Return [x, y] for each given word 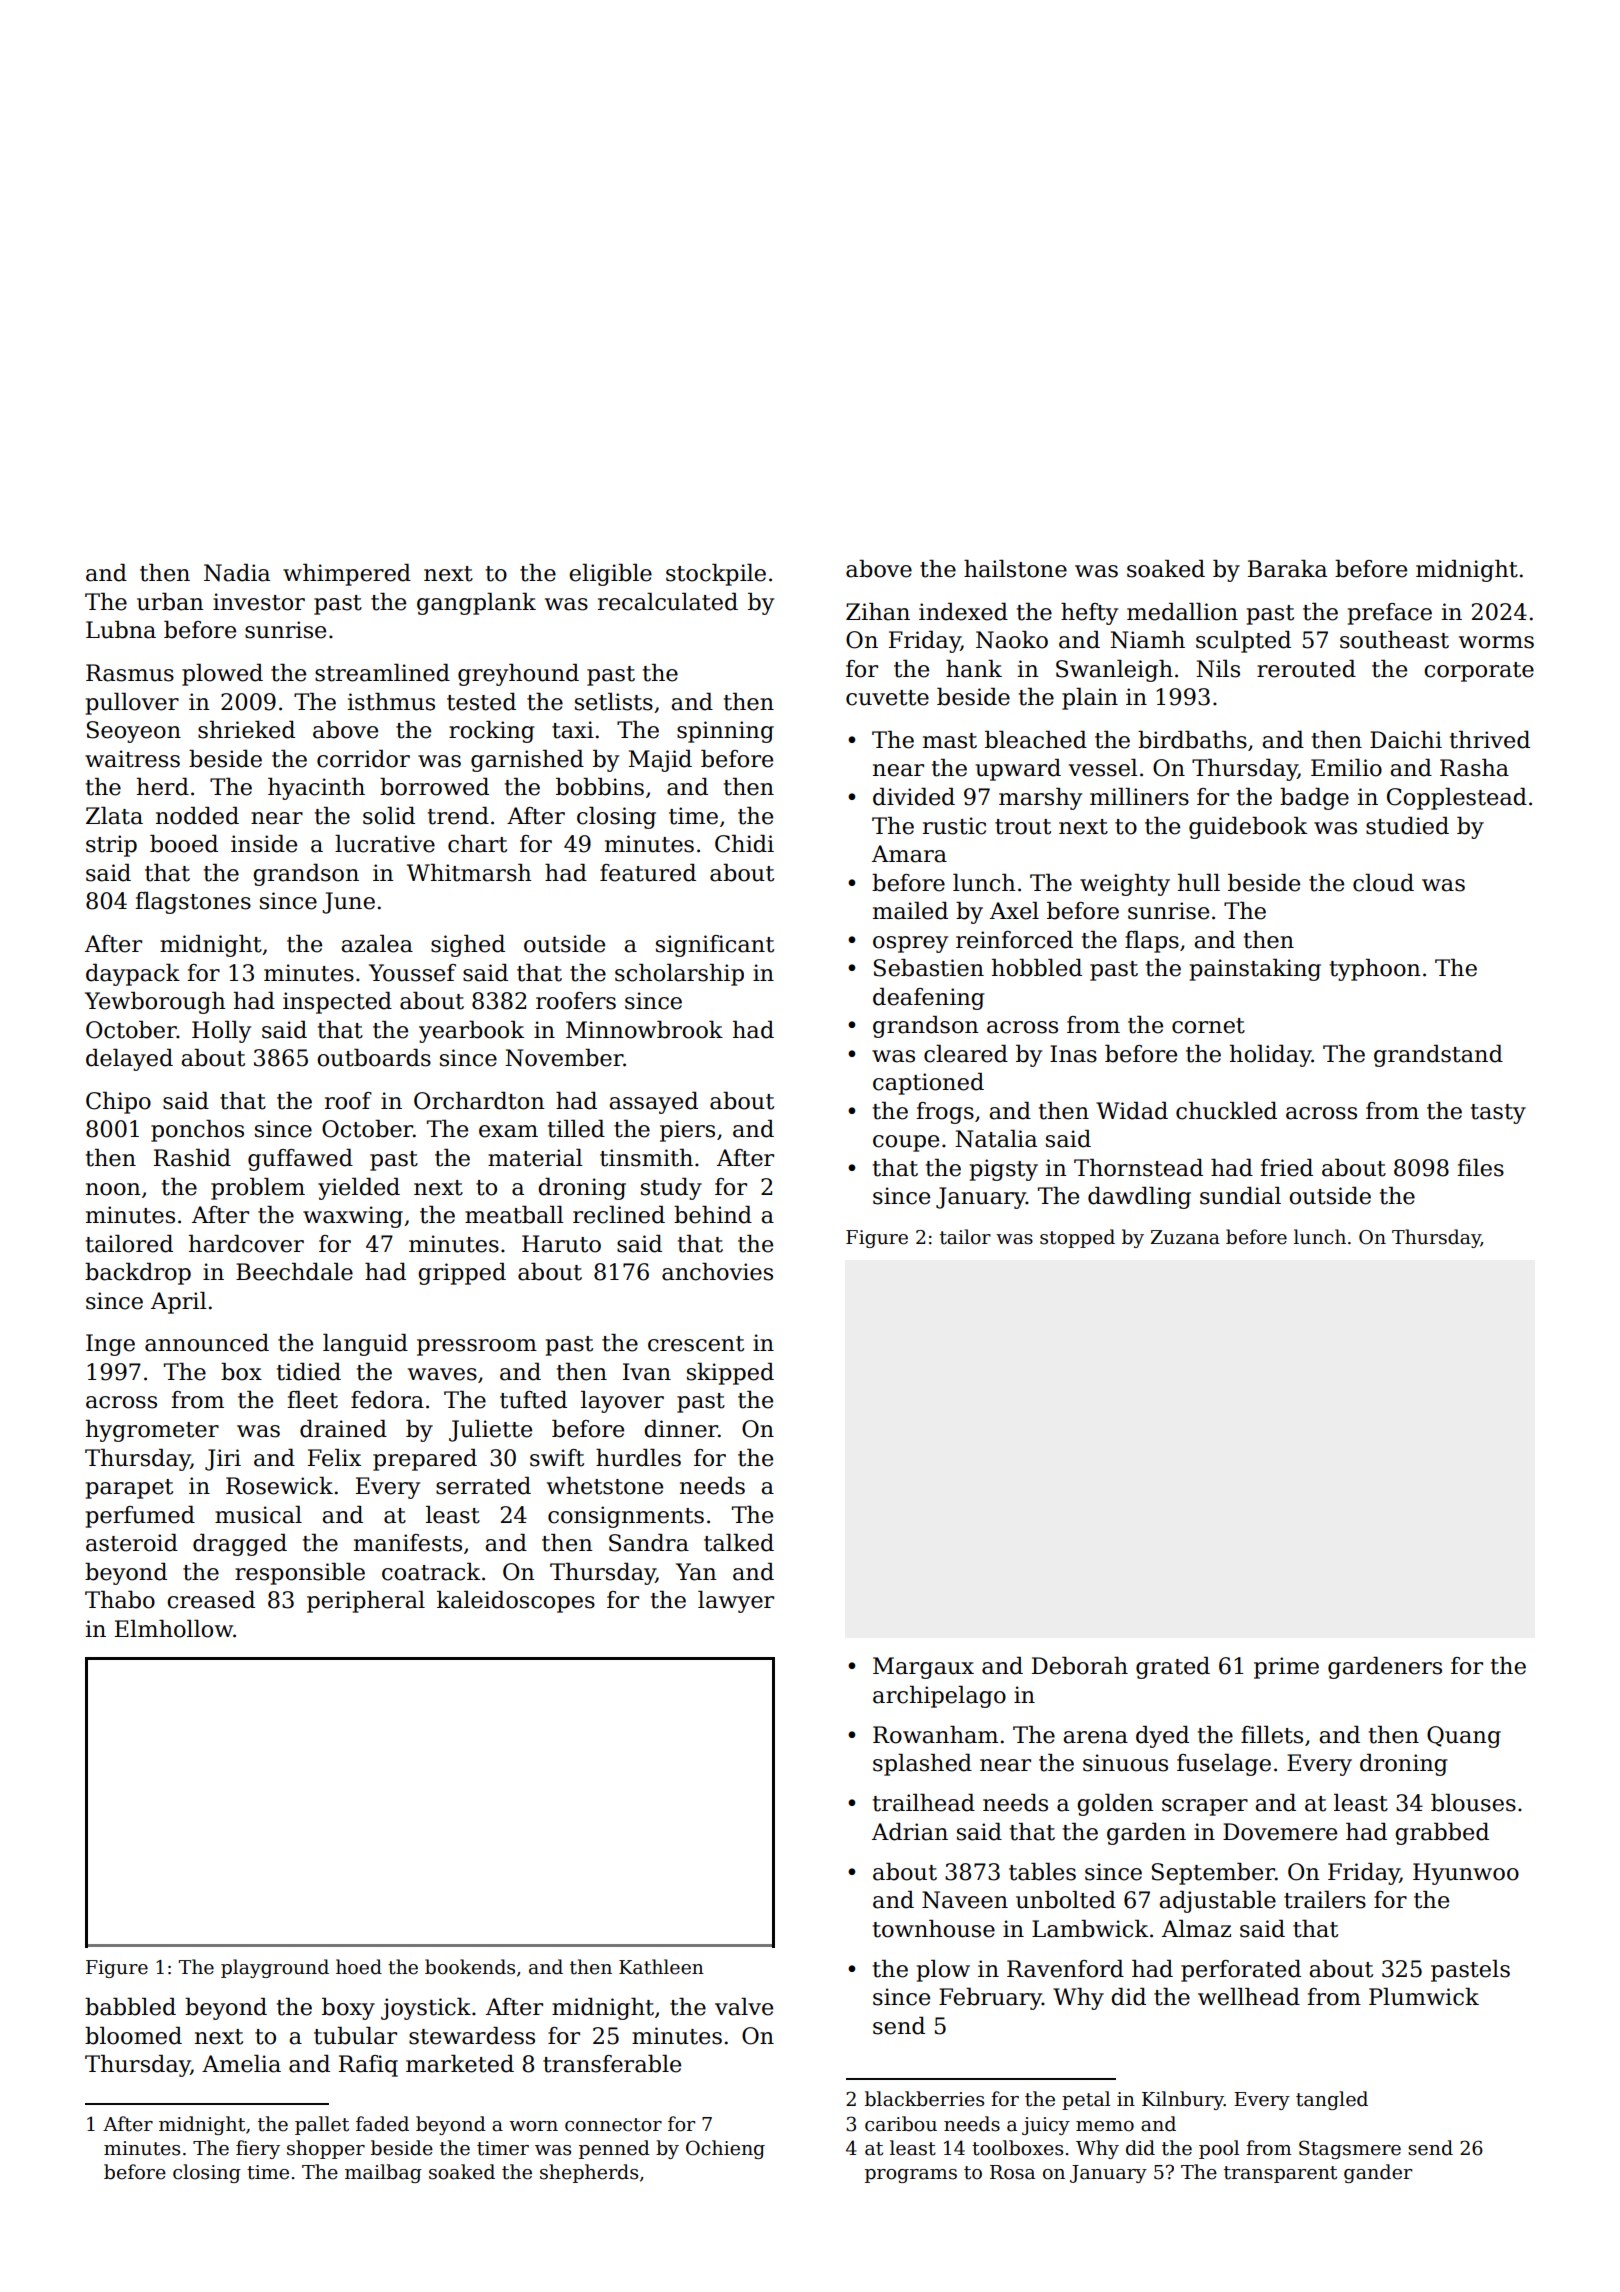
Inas [1073, 1054]
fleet [312, 1400]
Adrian [910, 1832]
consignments [626, 1517]
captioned [928, 1084]
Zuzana [1185, 1237]
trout [1023, 827]
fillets [1272, 1735]
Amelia [241, 2064]
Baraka [1287, 569]
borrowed [434, 787]
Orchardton [479, 1101]
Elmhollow [174, 1629]
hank [974, 669]
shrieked [246, 730]
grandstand [1438, 1056]
